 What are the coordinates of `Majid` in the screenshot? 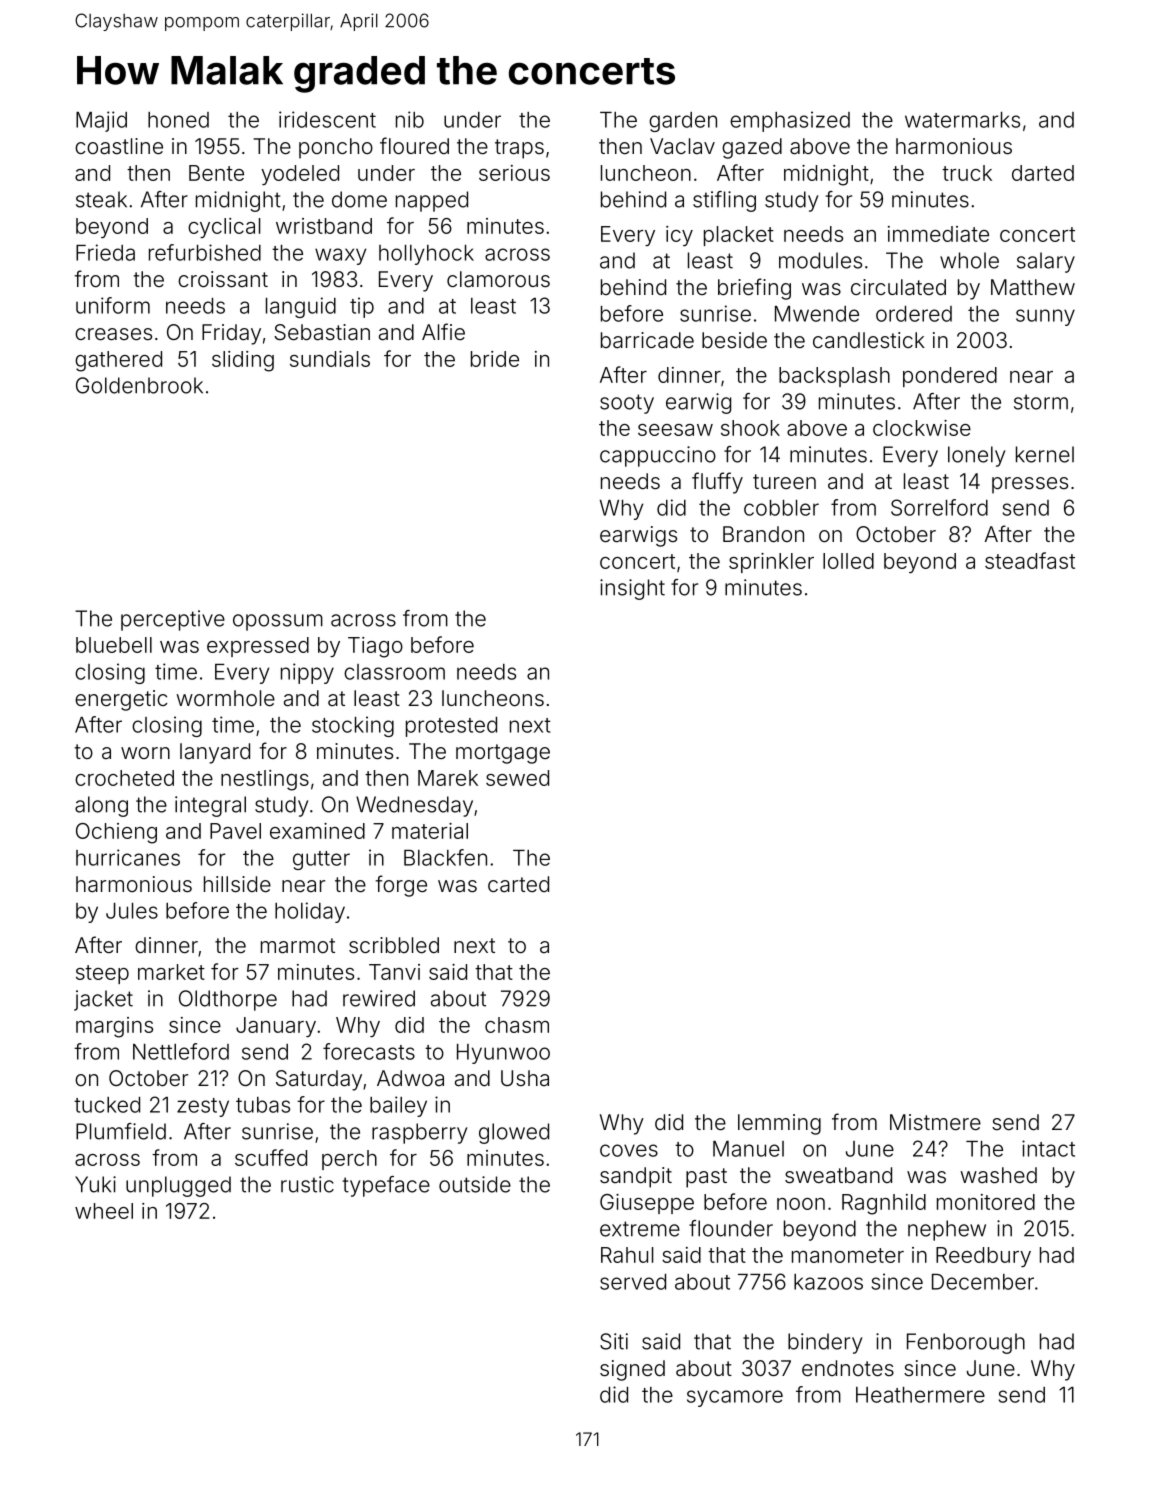 It's located at (101, 121).
